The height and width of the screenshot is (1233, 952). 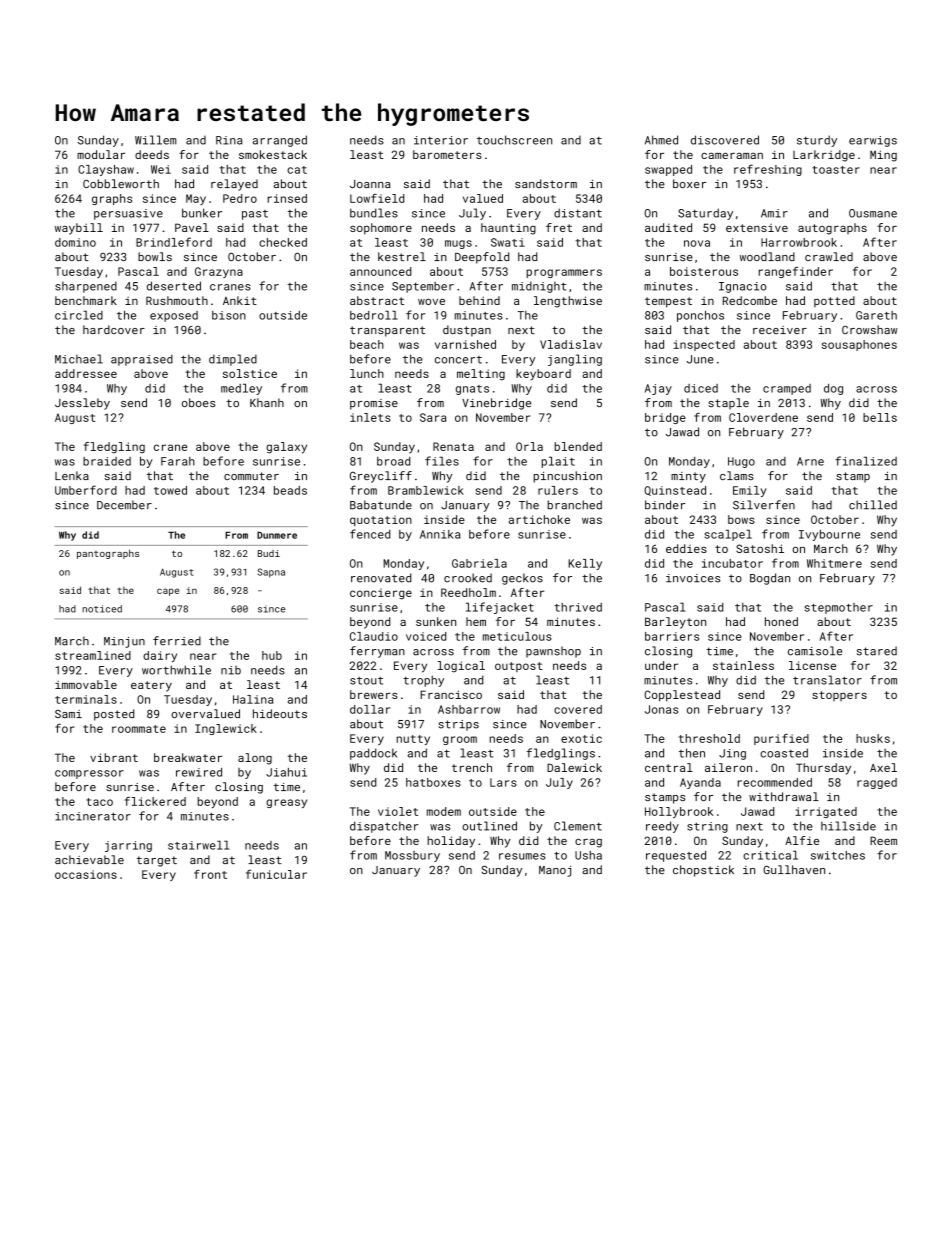 What do you see at coordinates (503, 782) in the screenshot?
I see `Lars` at bounding box center [503, 782].
